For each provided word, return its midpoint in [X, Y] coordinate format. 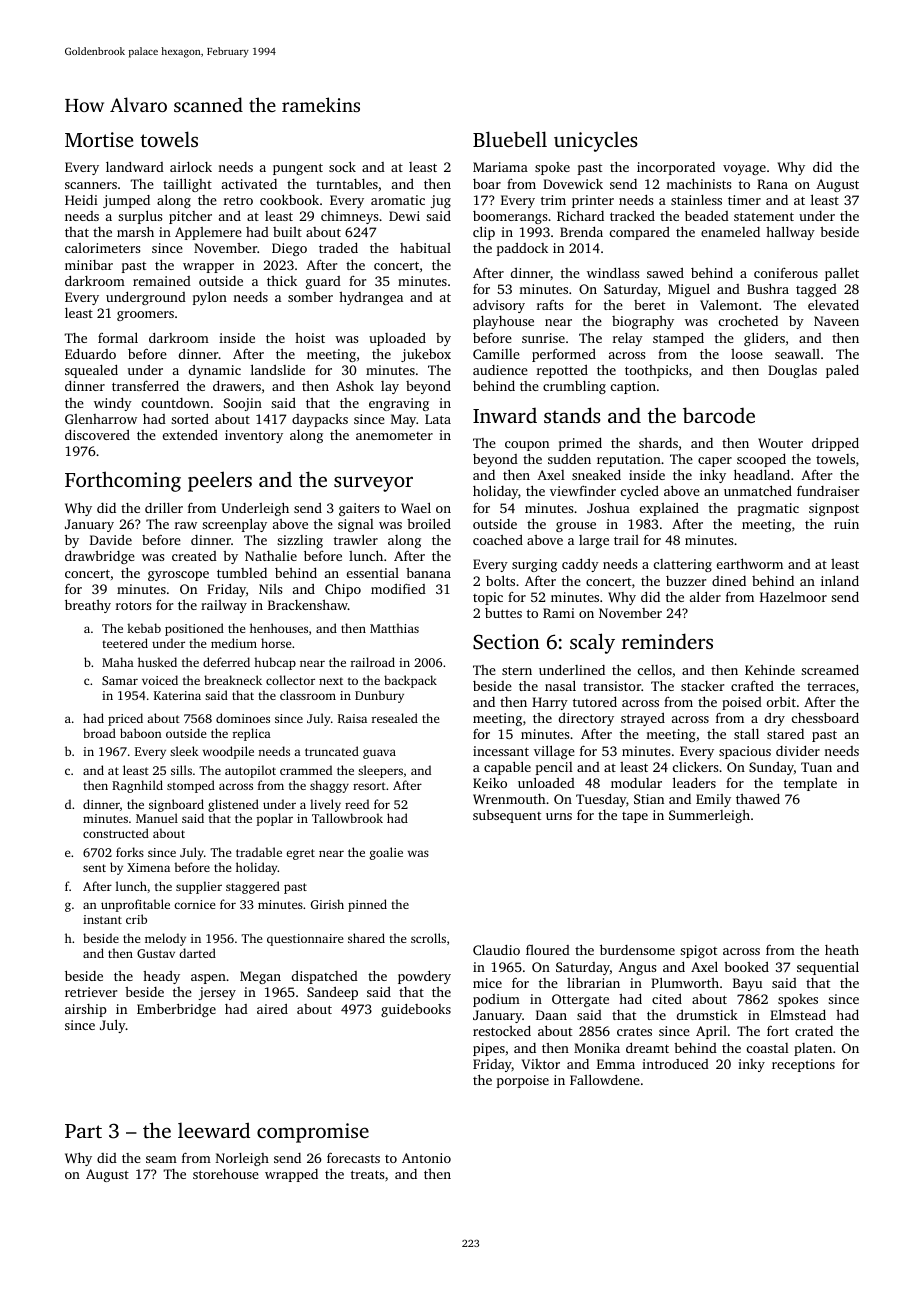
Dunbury [379, 696]
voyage [744, 170]
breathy [88, 606]
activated [249, 184]
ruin [846, 524]
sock [342, 166]
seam [161, 1159]
